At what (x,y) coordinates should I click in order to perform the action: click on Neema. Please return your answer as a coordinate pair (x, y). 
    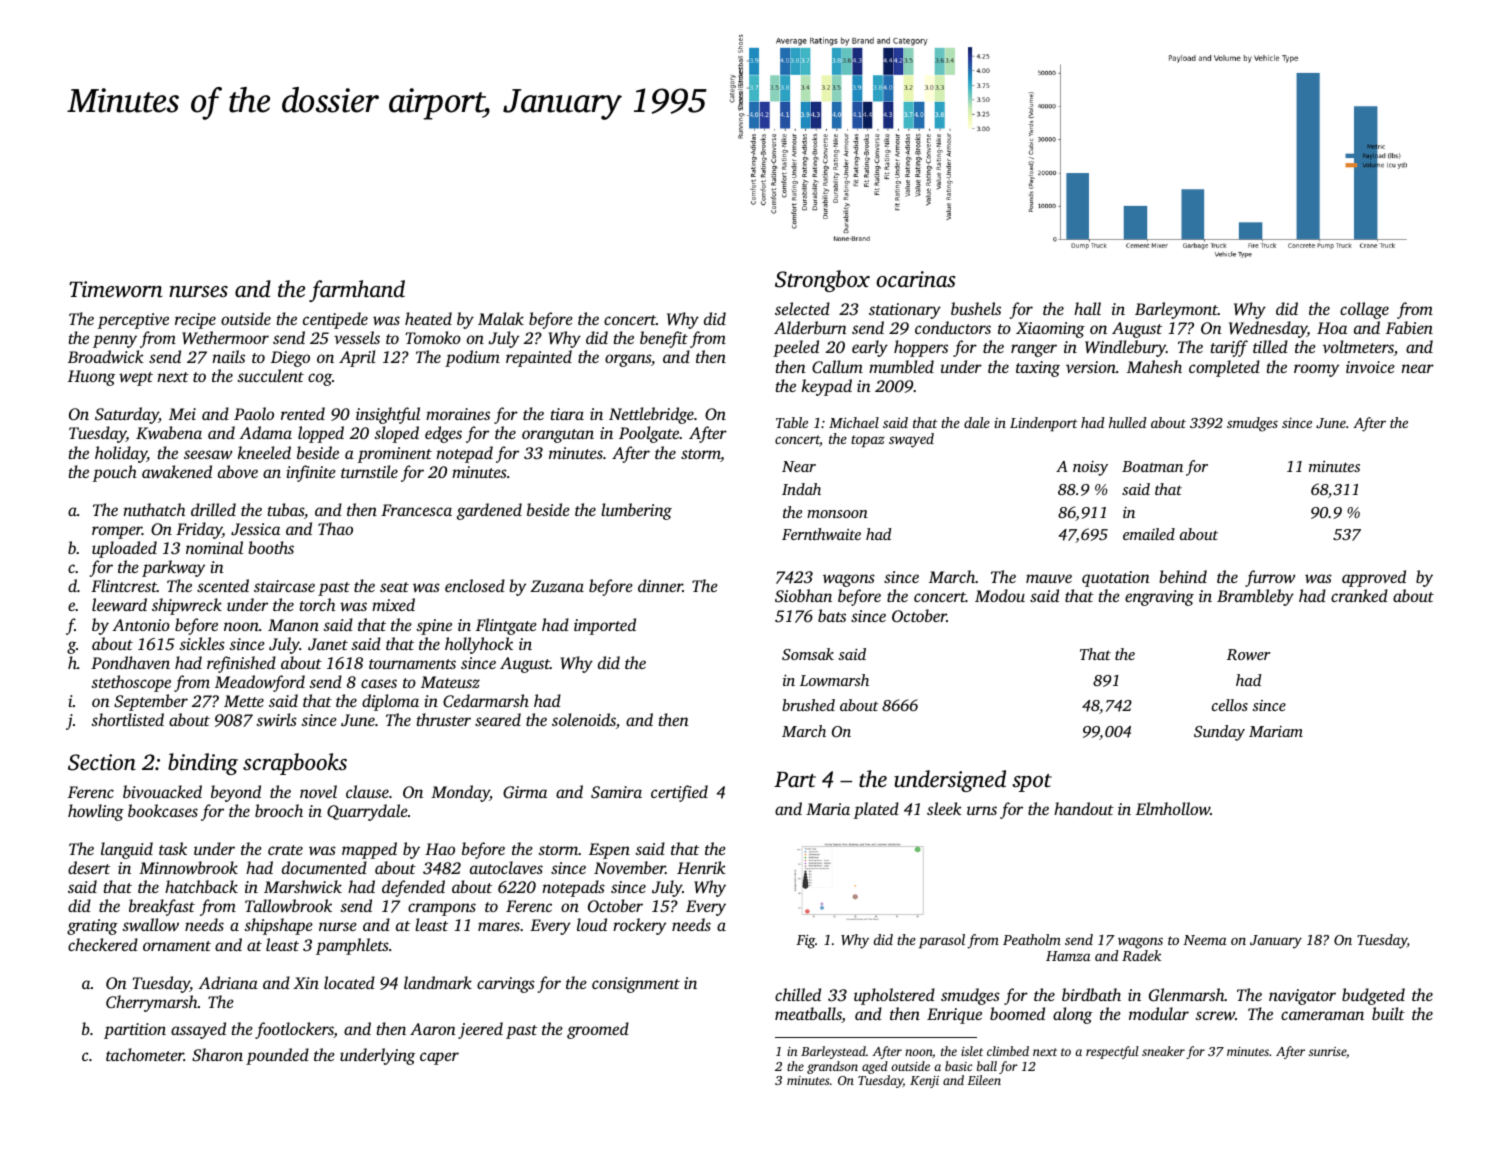
    Looking at the image, I should click on (1204, 940).
